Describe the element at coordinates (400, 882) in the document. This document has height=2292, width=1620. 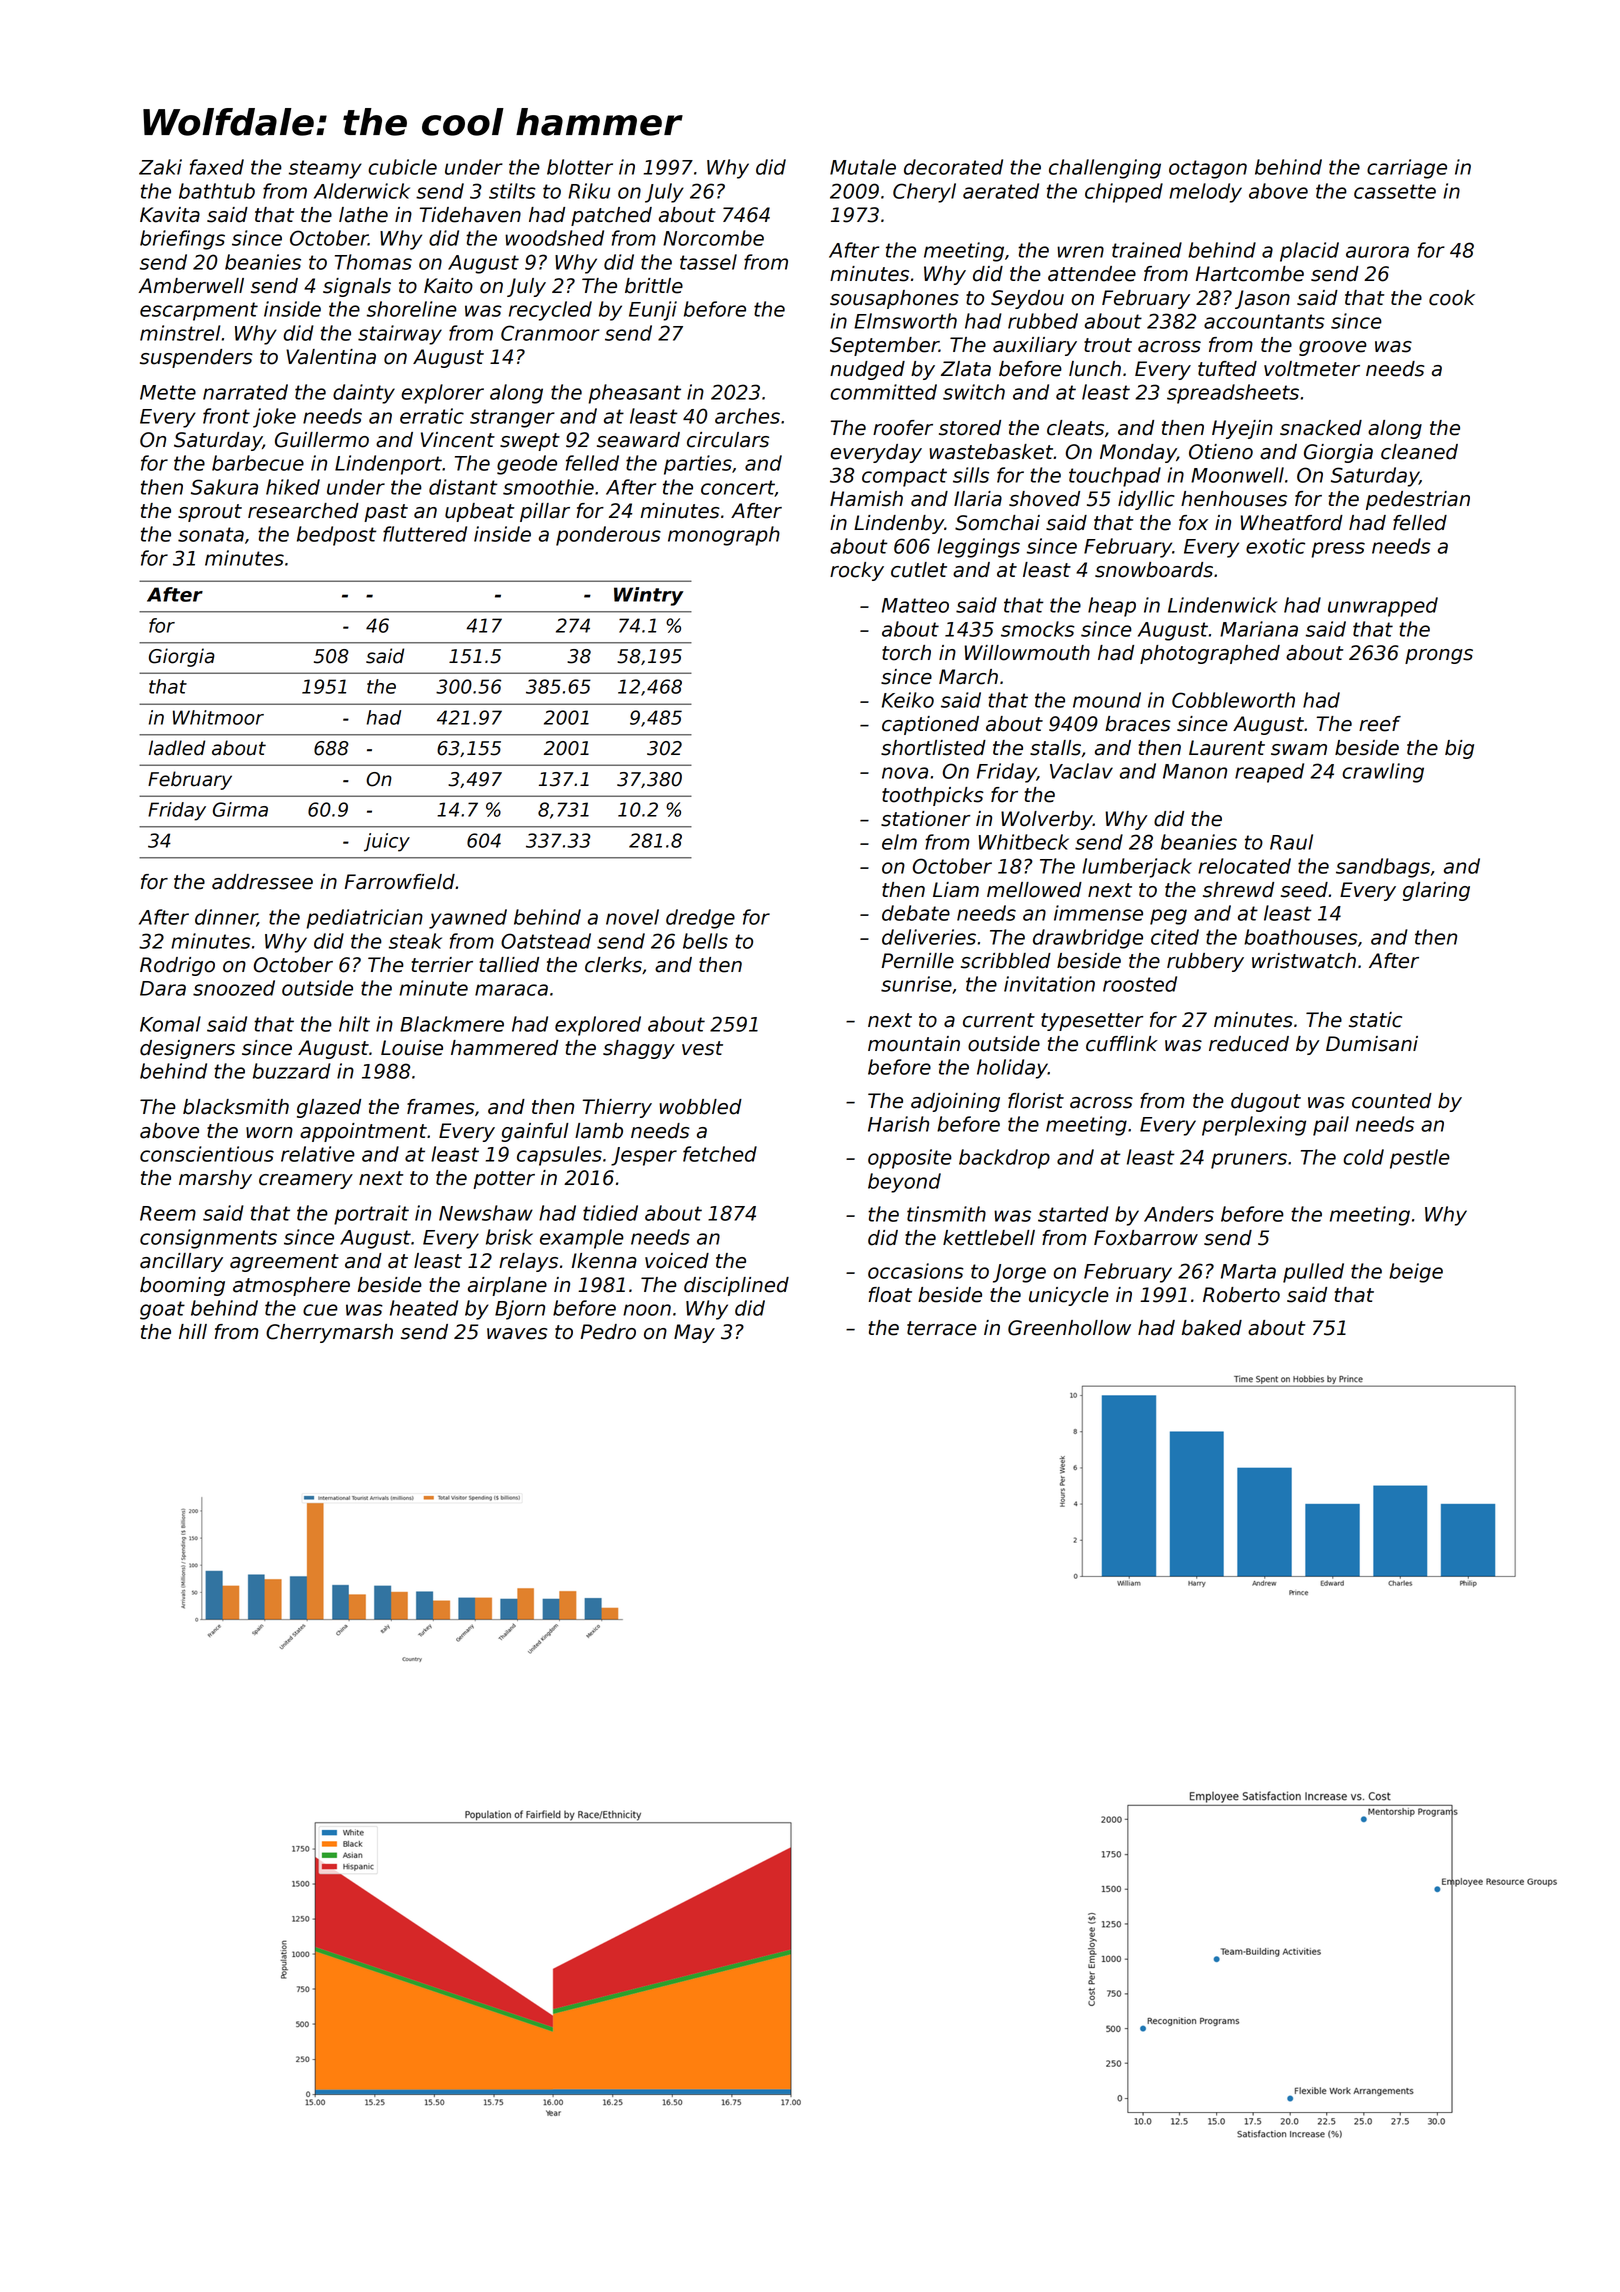
I see `Farrowfield` at that location.
